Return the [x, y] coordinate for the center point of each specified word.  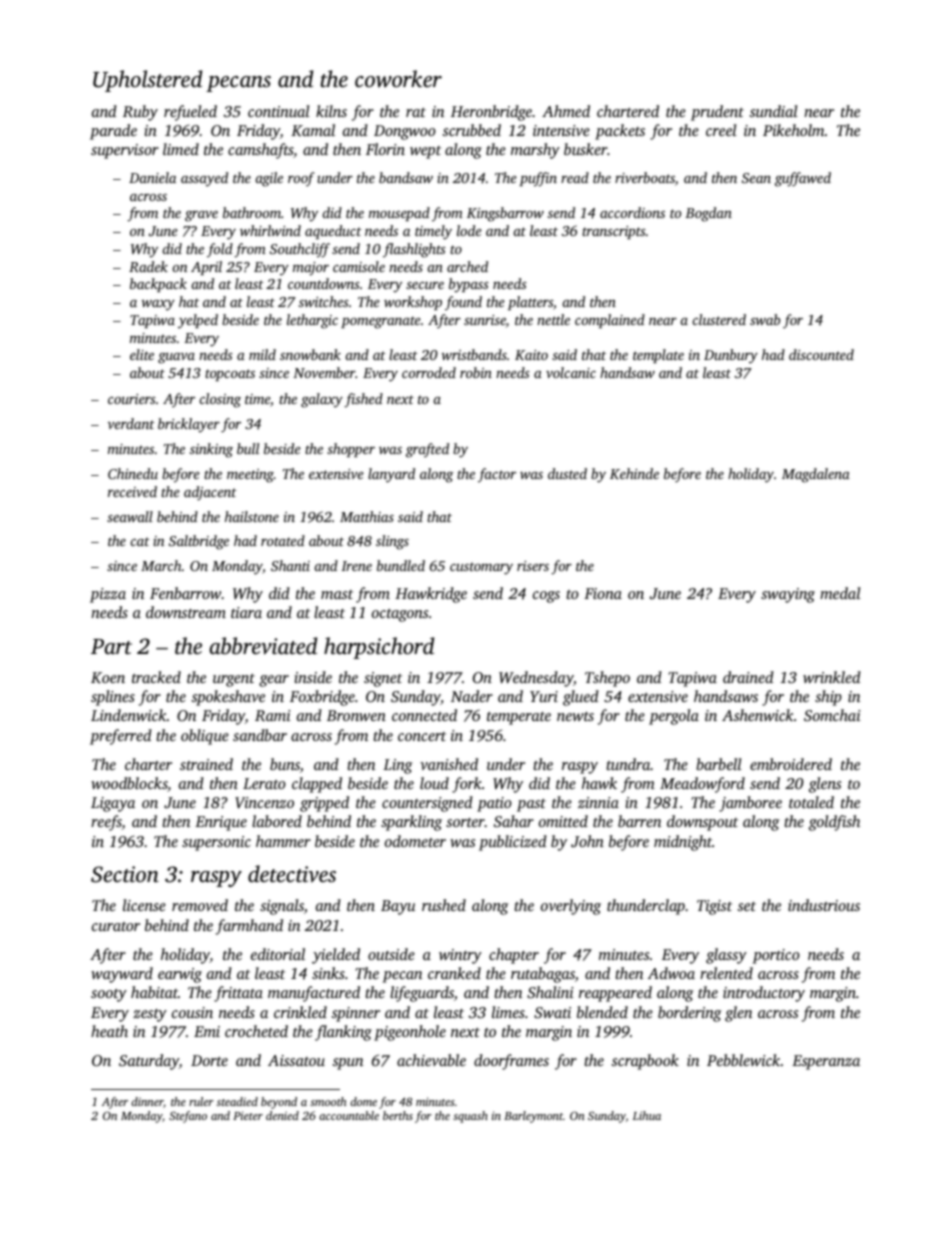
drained [748, 677]
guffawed [803, 179]
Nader [472, 696]
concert [422, 736]
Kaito [531, 355]
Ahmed [566, 111]
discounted [821, 354]
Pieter [248, 1115]
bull [248, 448]
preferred [121, 737]
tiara [246, 612]
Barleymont [533, 1117]
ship [828, 698]
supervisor [125, 151]
